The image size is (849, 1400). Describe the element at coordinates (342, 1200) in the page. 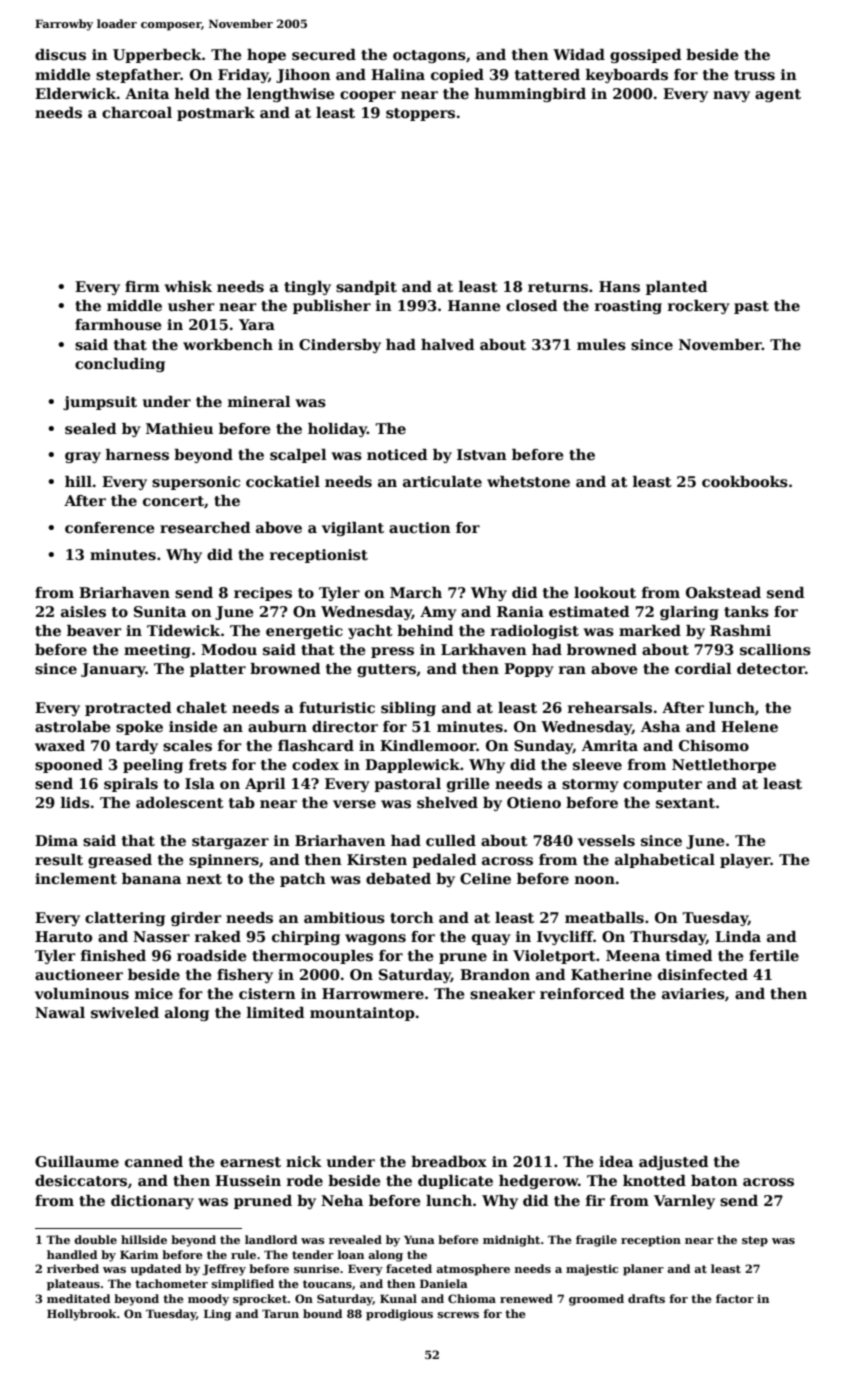

I see `Neha` at that location.
